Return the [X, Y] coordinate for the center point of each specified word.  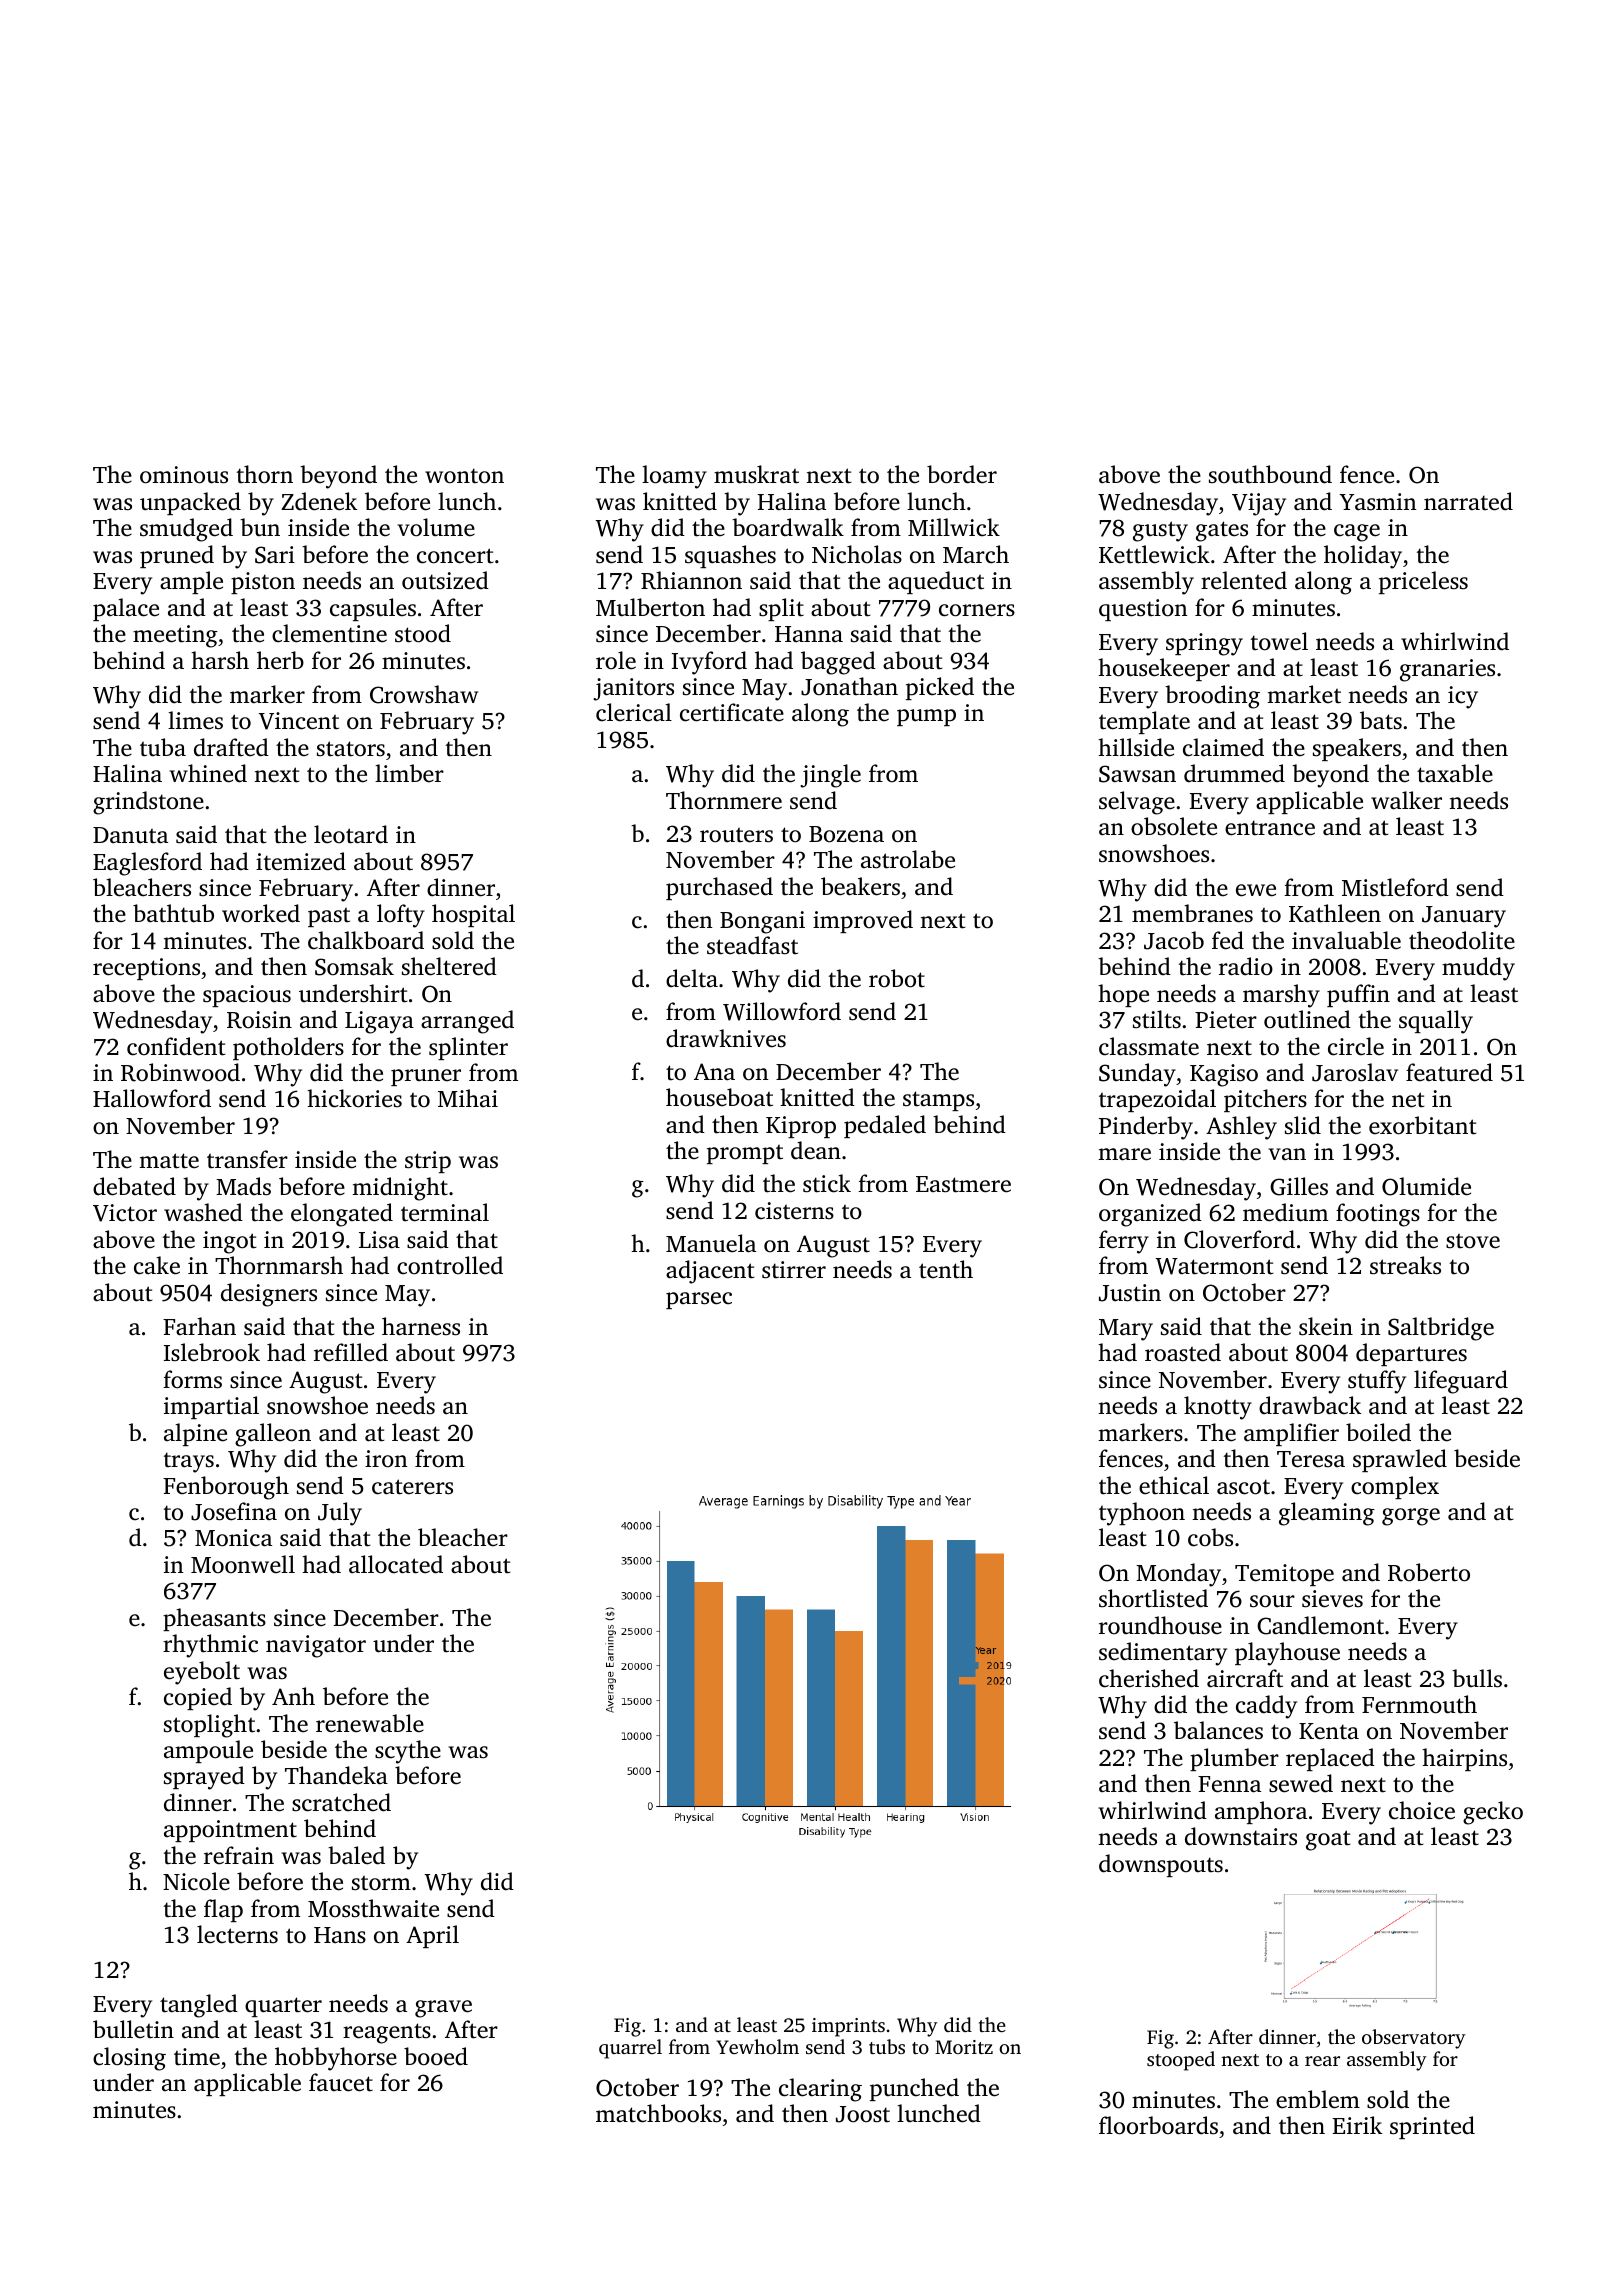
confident [176, 1046]
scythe [408, 1752]
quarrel [630, 2049]
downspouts [1161, 1865]
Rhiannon [691, 580]
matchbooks [658, 2113]
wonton [464, 476]
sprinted [1432, 2127]
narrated [1468, 501]
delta [692, 978]
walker [1406, 800]
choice [1422, 1810]
